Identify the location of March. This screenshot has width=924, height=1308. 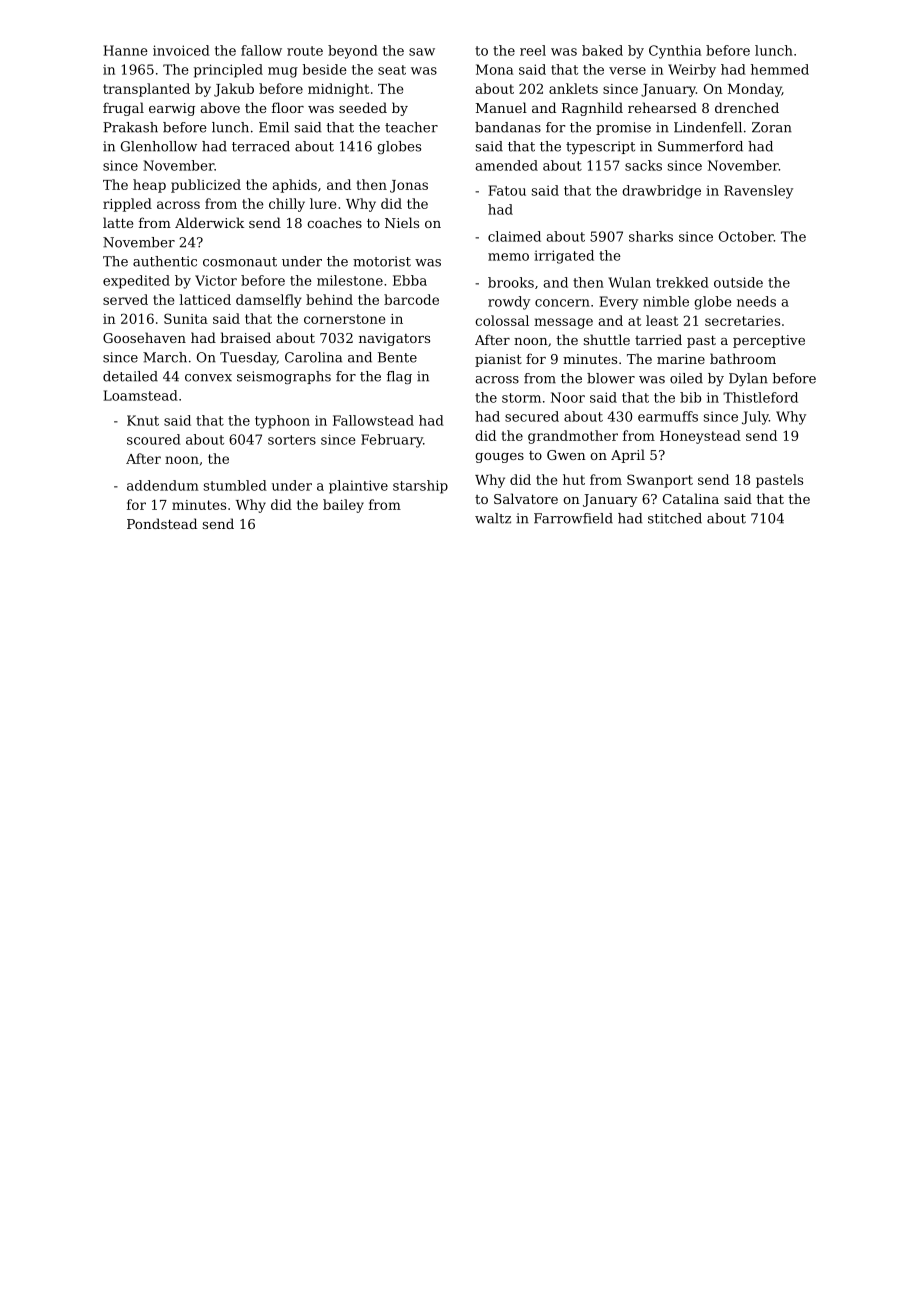
(165, 357).
